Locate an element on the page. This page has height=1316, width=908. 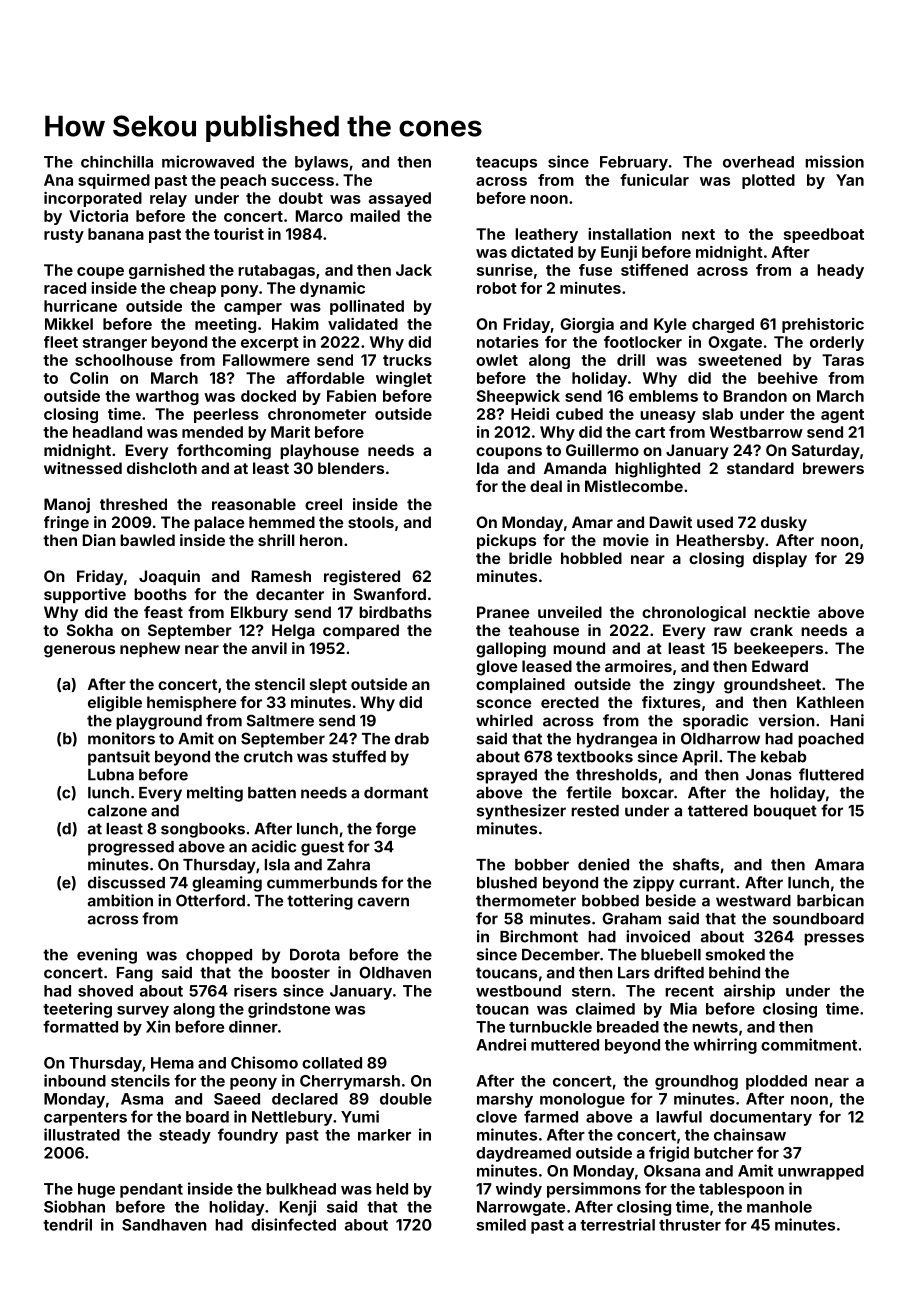
Dawit is located at coordinates (671, 522).
